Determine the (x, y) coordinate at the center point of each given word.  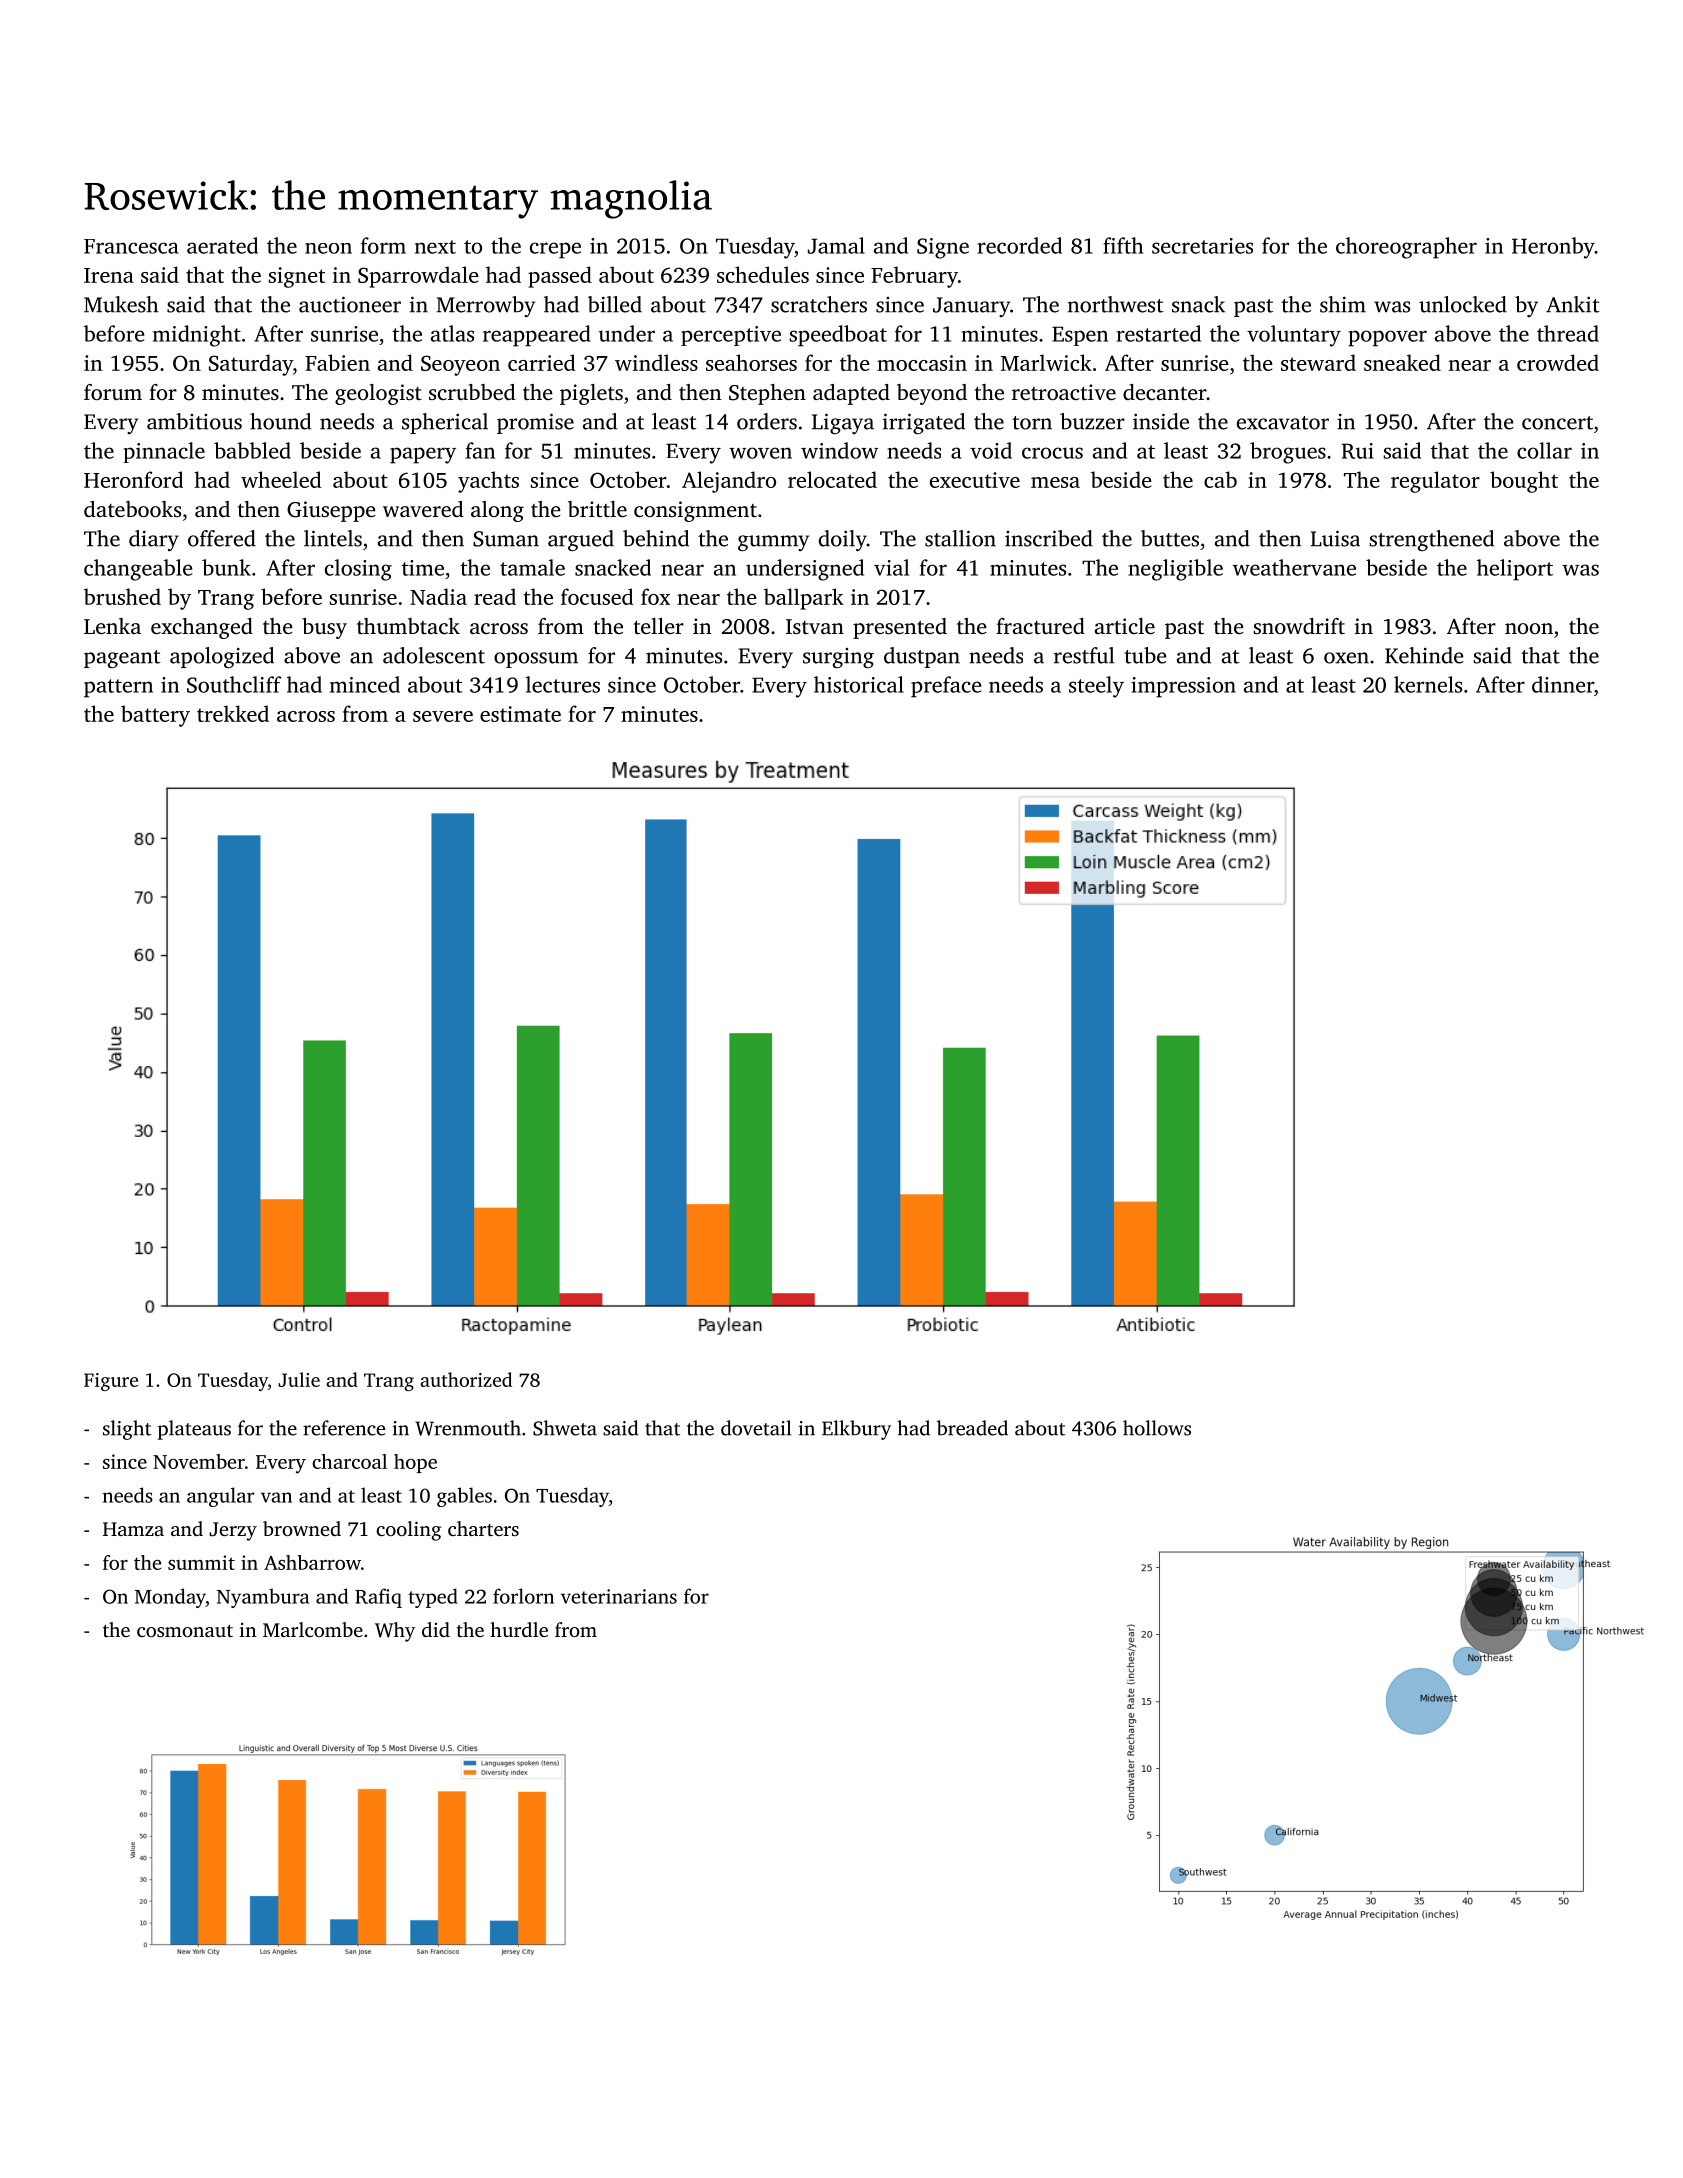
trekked (233, 713)
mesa (1055, 482)
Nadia (438, 596)
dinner (1563, 684)
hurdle (519, 1629)
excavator (1283, 423)
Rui (1358, 451)
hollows (1157, 1428)
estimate (520, 714)
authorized (466, 1379)
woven (760, 453)
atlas (452, 333)
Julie (299, 1379)
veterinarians (619, 1596)
